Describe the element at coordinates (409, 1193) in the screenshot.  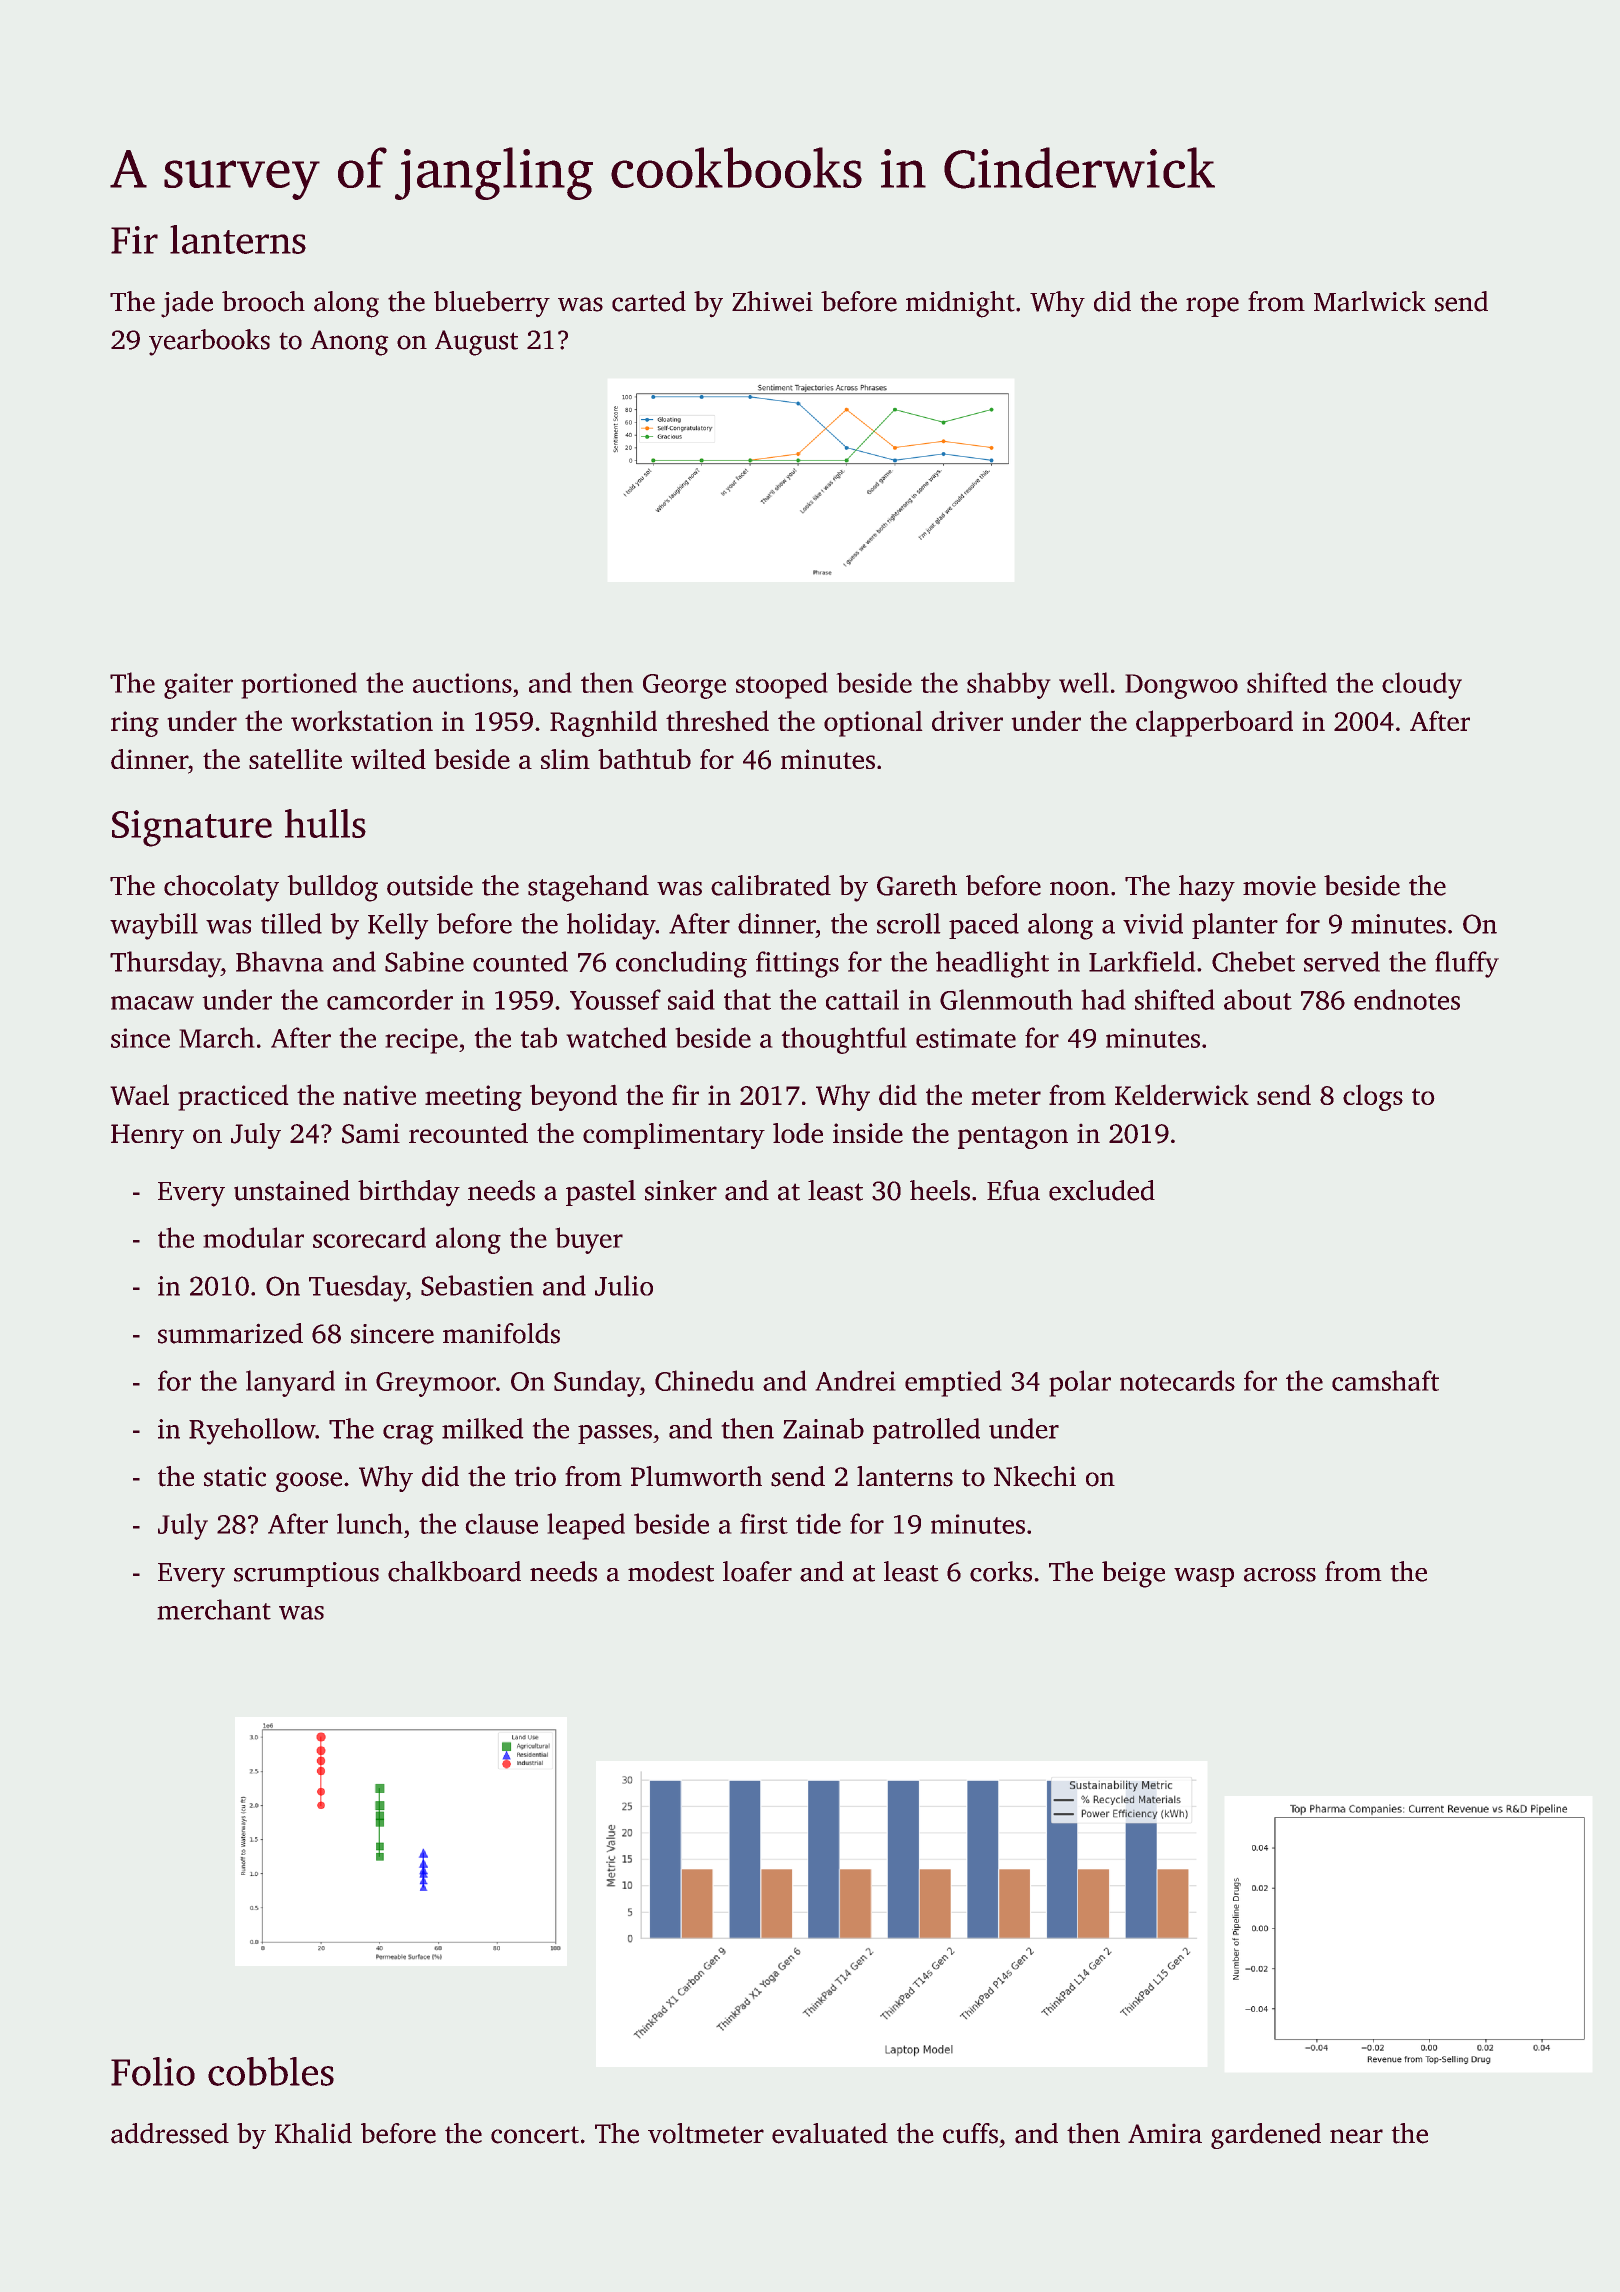
I see `birthday` at that location.
